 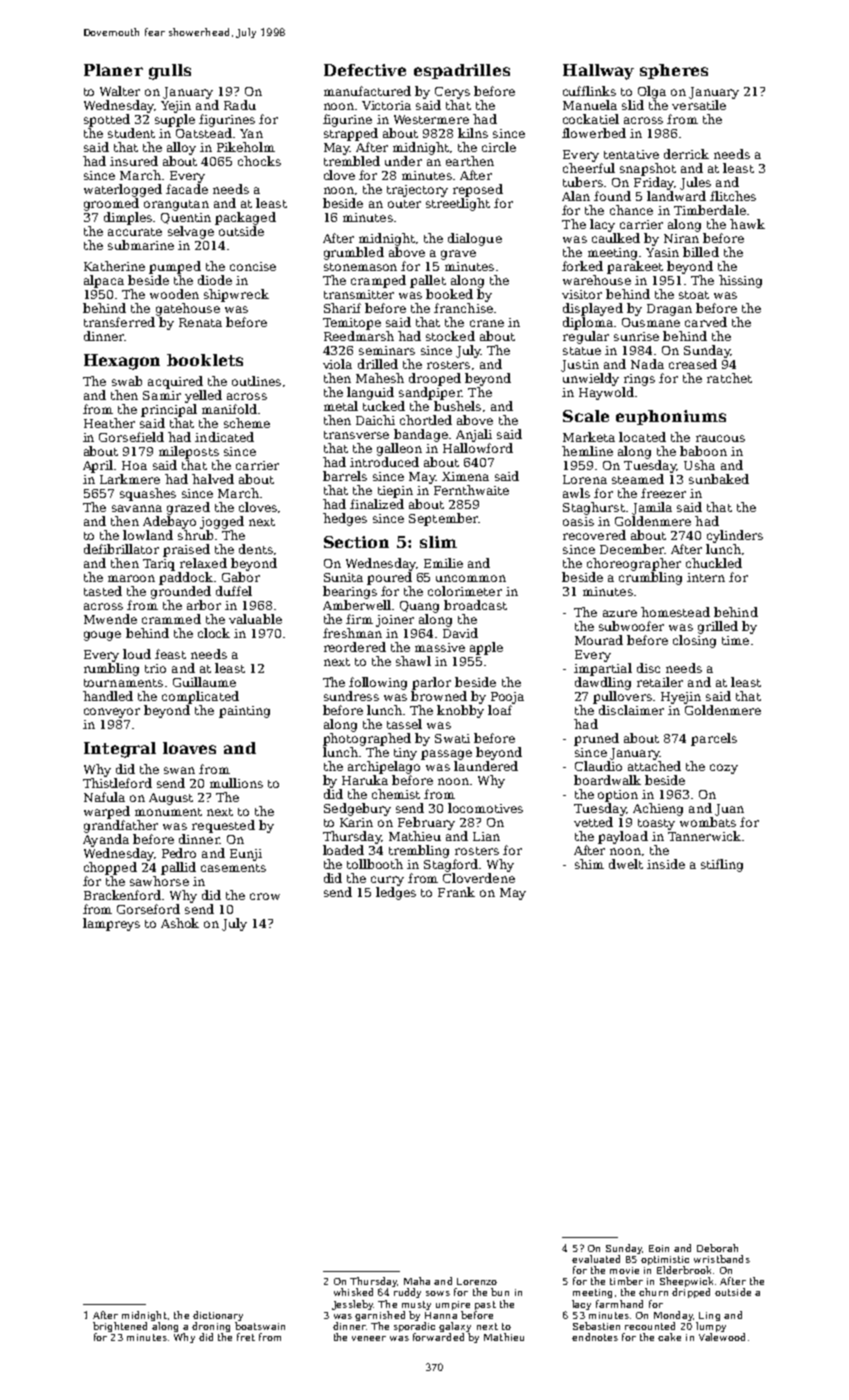 I want to click on Ashok, so click(x=180, y=923).
